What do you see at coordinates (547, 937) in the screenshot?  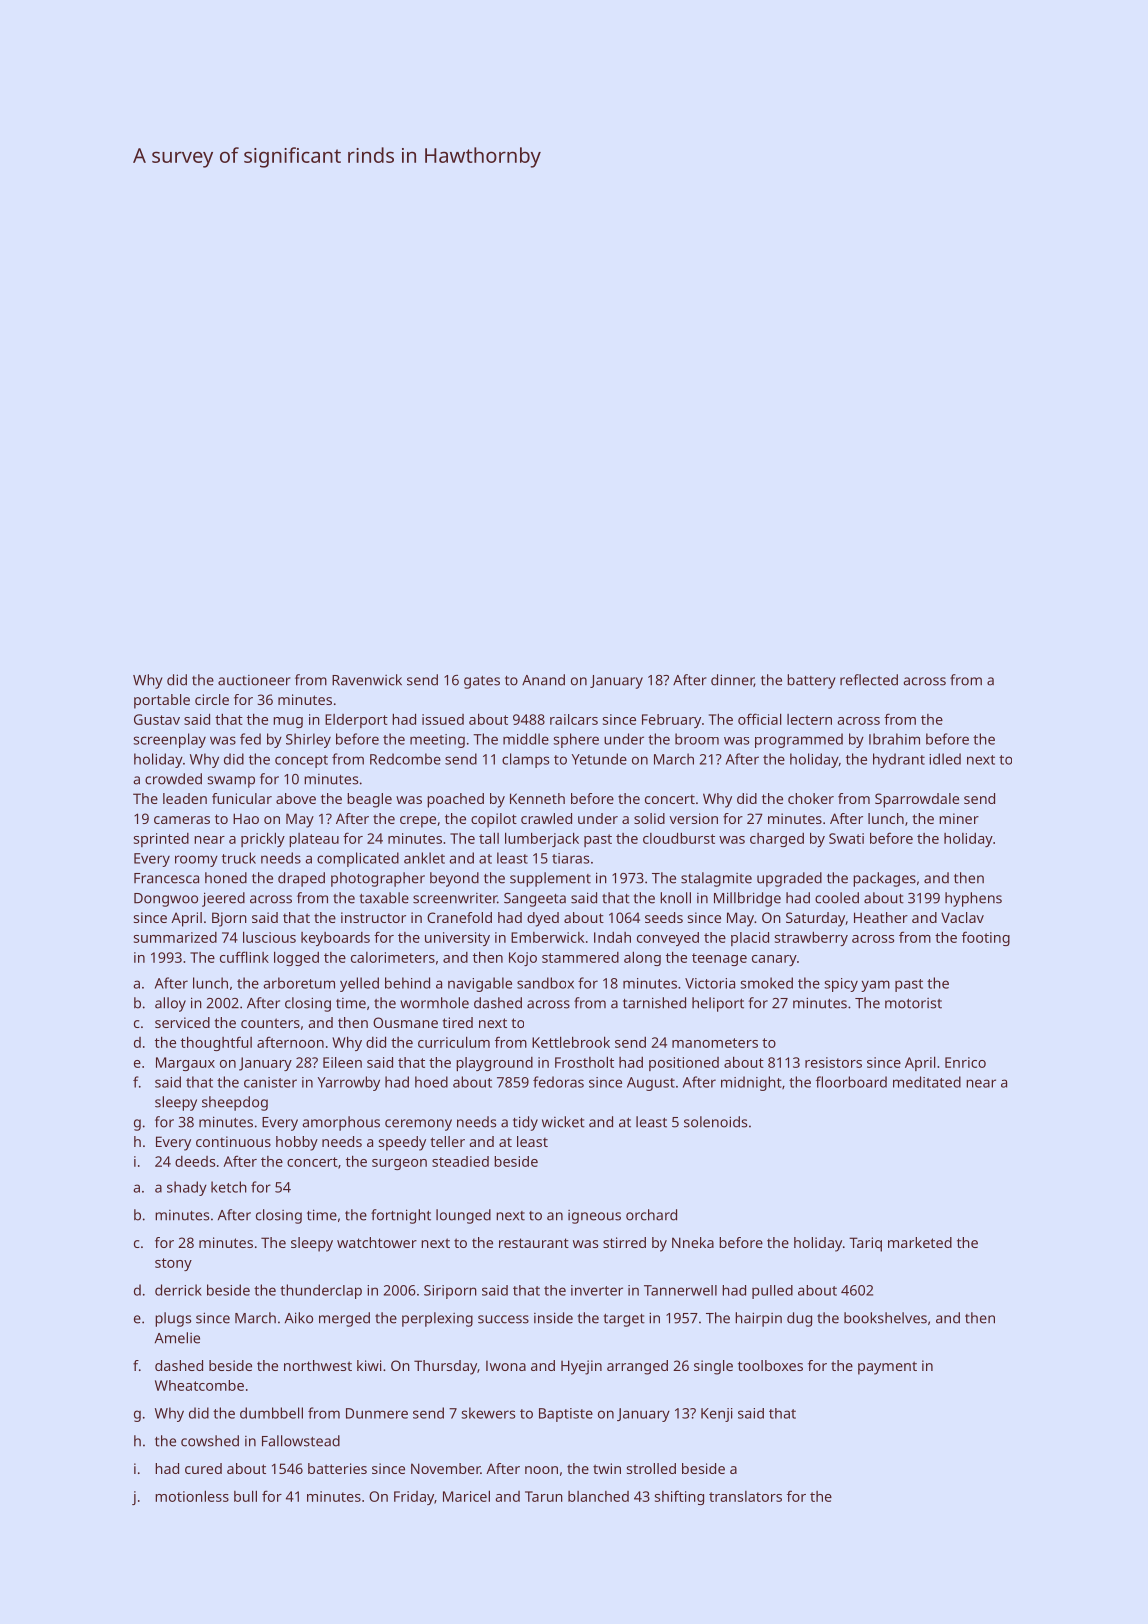 I see `Emberwick` at bounding box center [547, 937].
